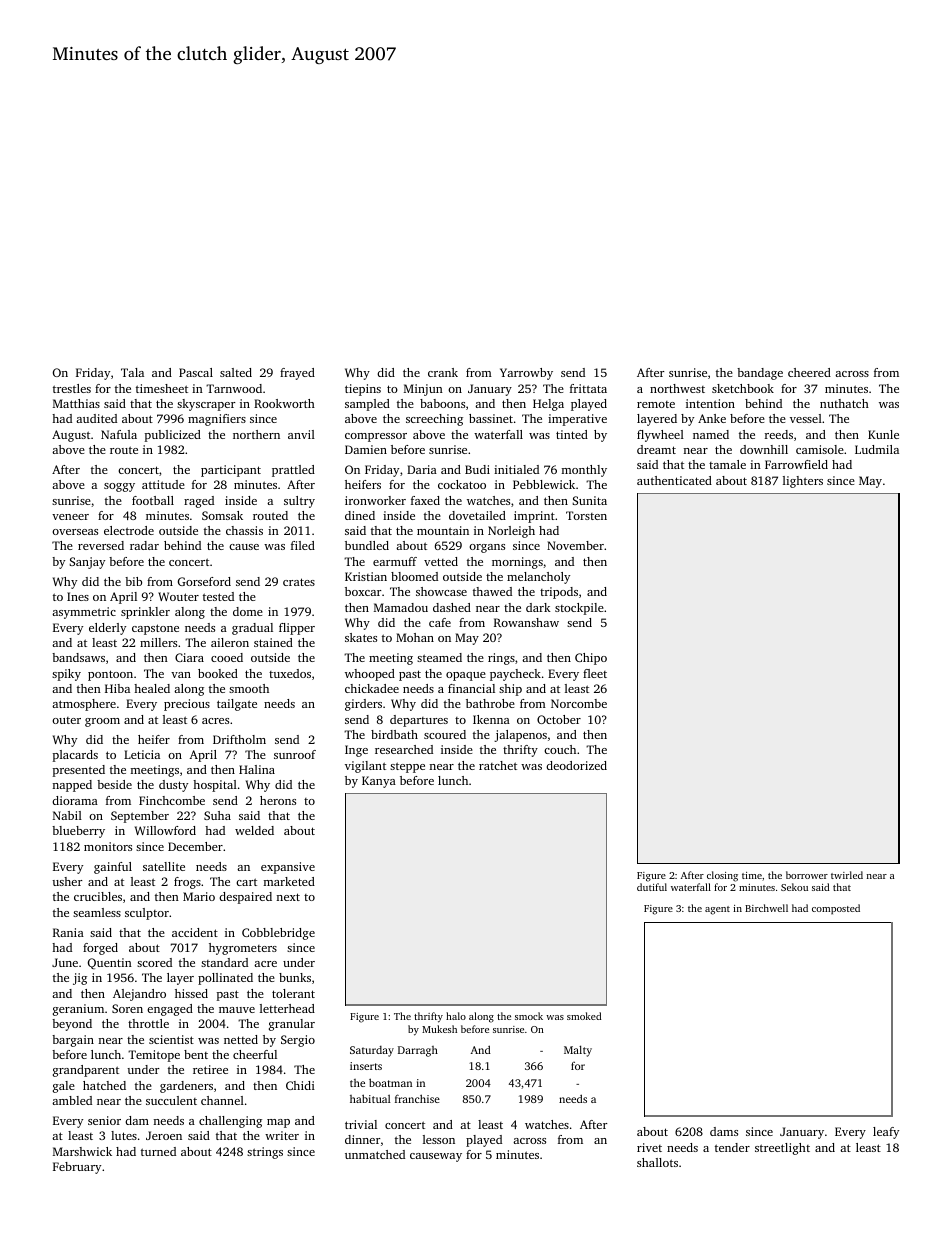 Image resolution: width=952 pixels, height=1233 pixels. What do you see at coordinates (206, 405) in the page?
I see `skyscraper` at bounding box center [206, 405].
